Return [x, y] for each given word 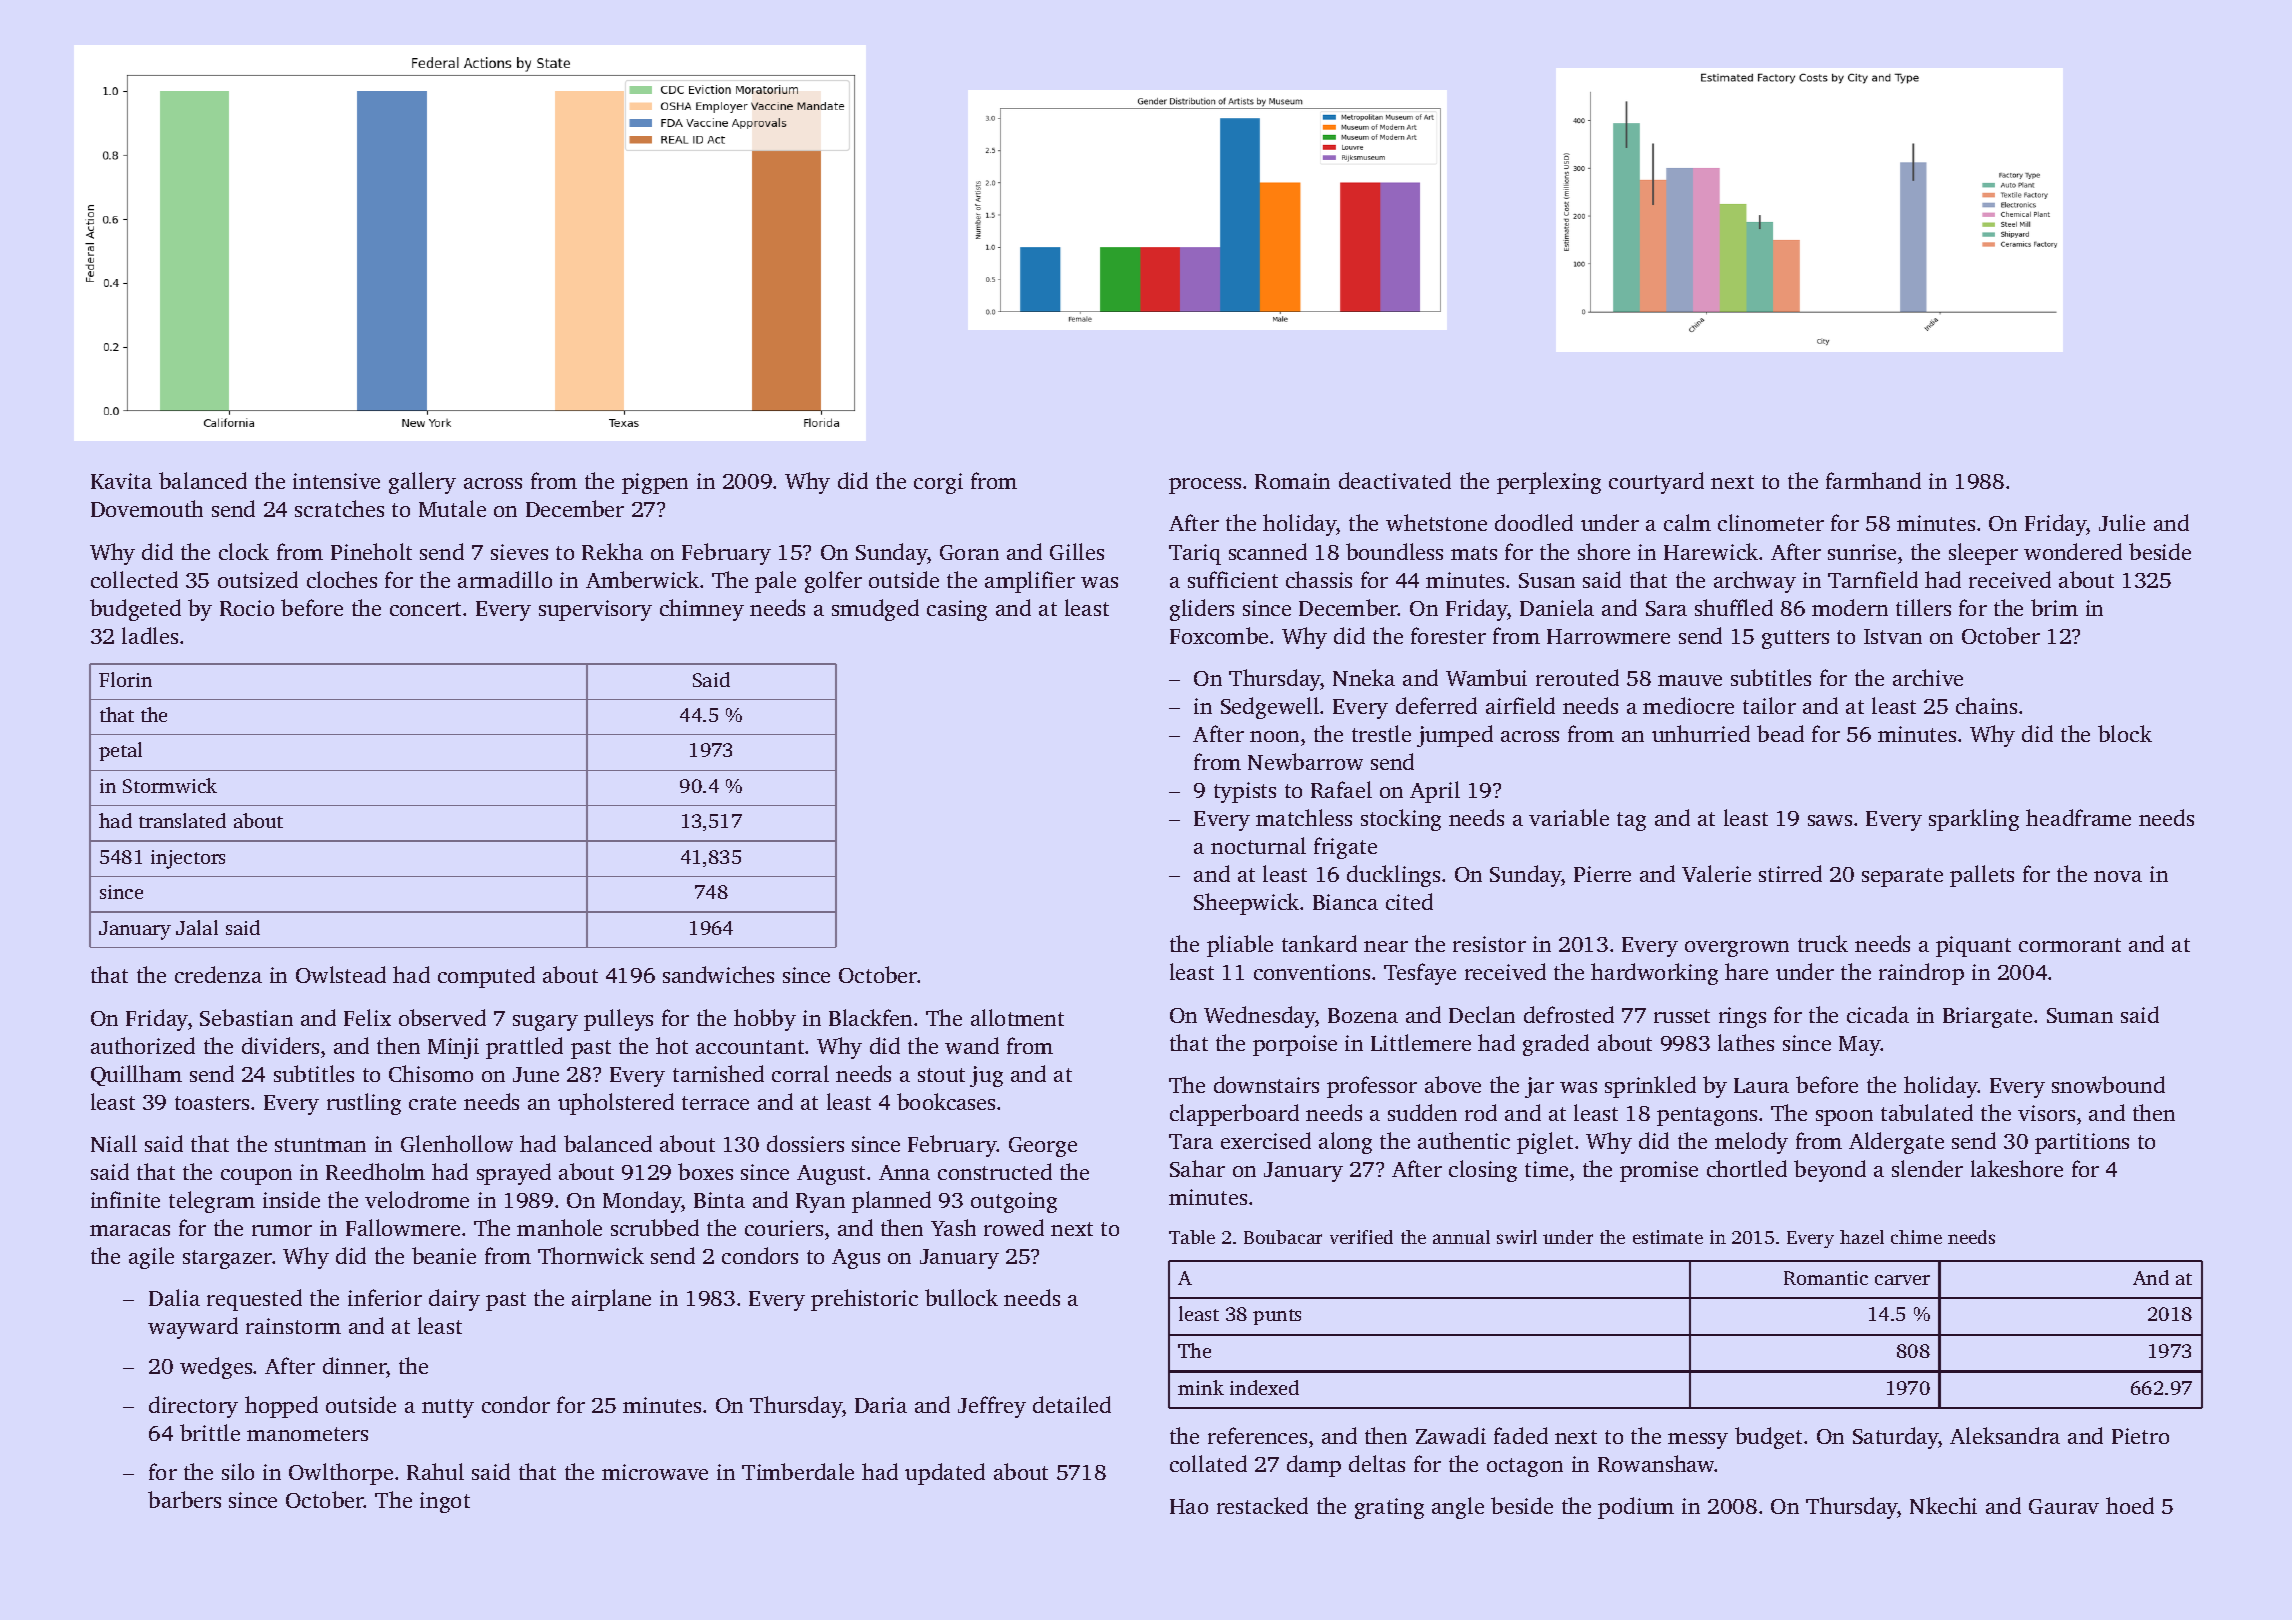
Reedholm [375, 1171]
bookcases [946, 1101]
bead [1780, 733]
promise [1659, 1171]
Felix [367, 1017]
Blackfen [870, 1017]
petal [120, 751]
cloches [342, 579]
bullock [961, 1297]
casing [957, 610]
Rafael [1341, 789]
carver [1902, 1280]
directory [193, 1407]
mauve [1690, 680]
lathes [1746, 1042]
